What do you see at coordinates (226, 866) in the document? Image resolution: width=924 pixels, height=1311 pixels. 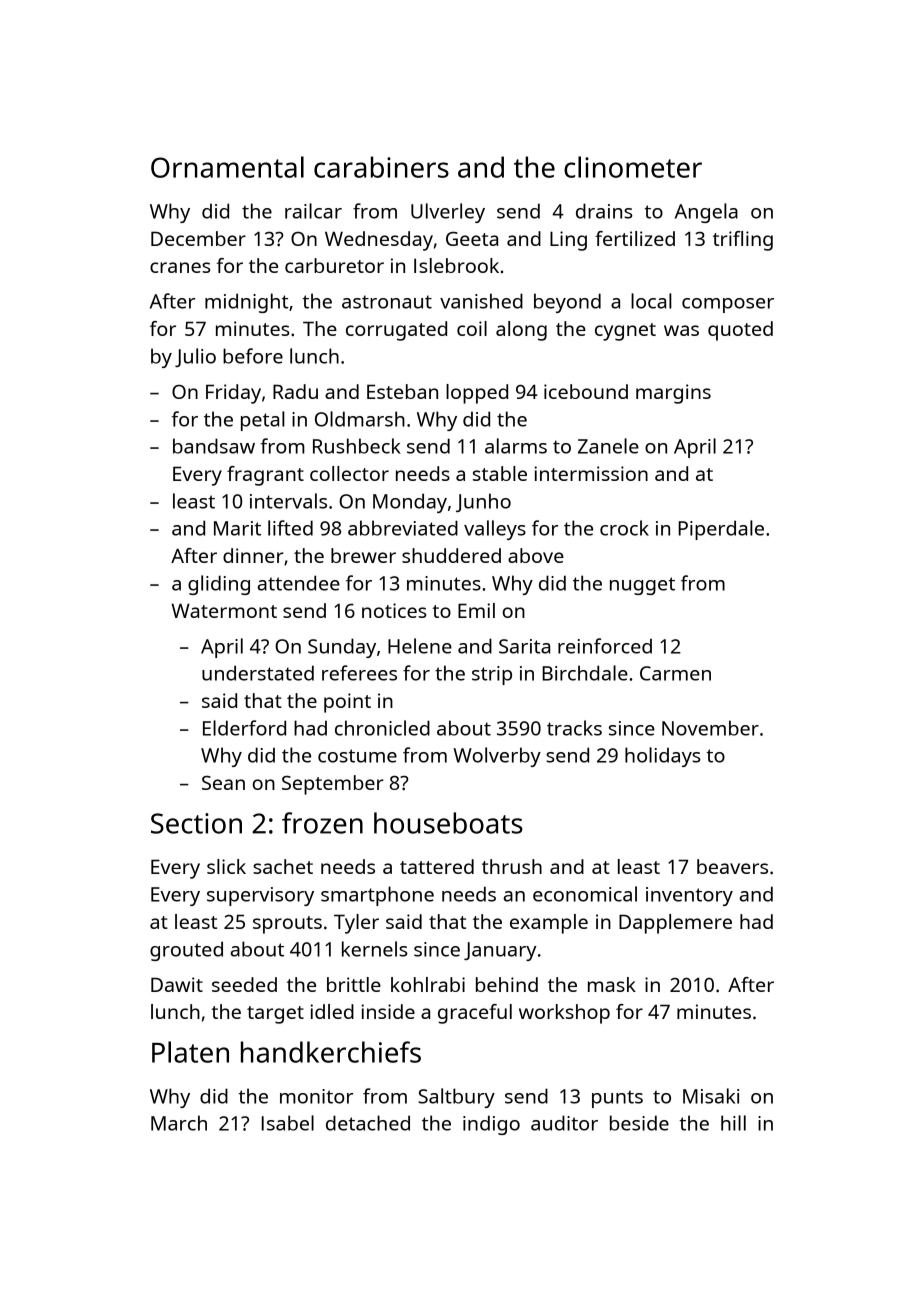 I see `slick` at bounding box center [226, 866].
